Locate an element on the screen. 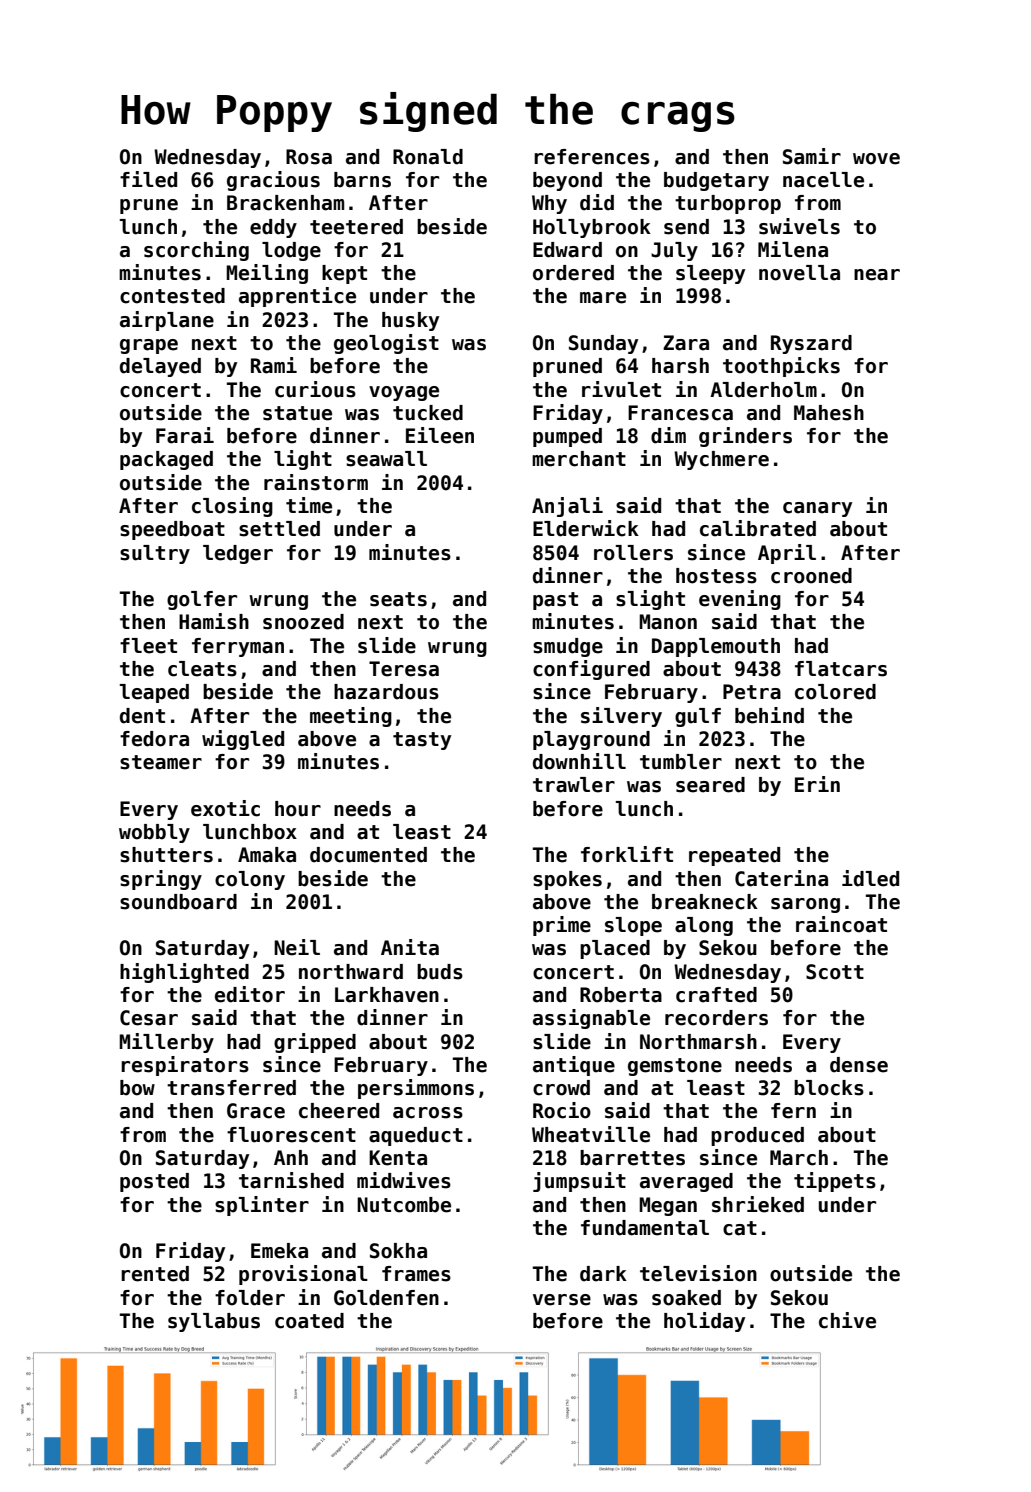 The image size is (1031, 1492). ledger is located at coordinates (238, 554).
